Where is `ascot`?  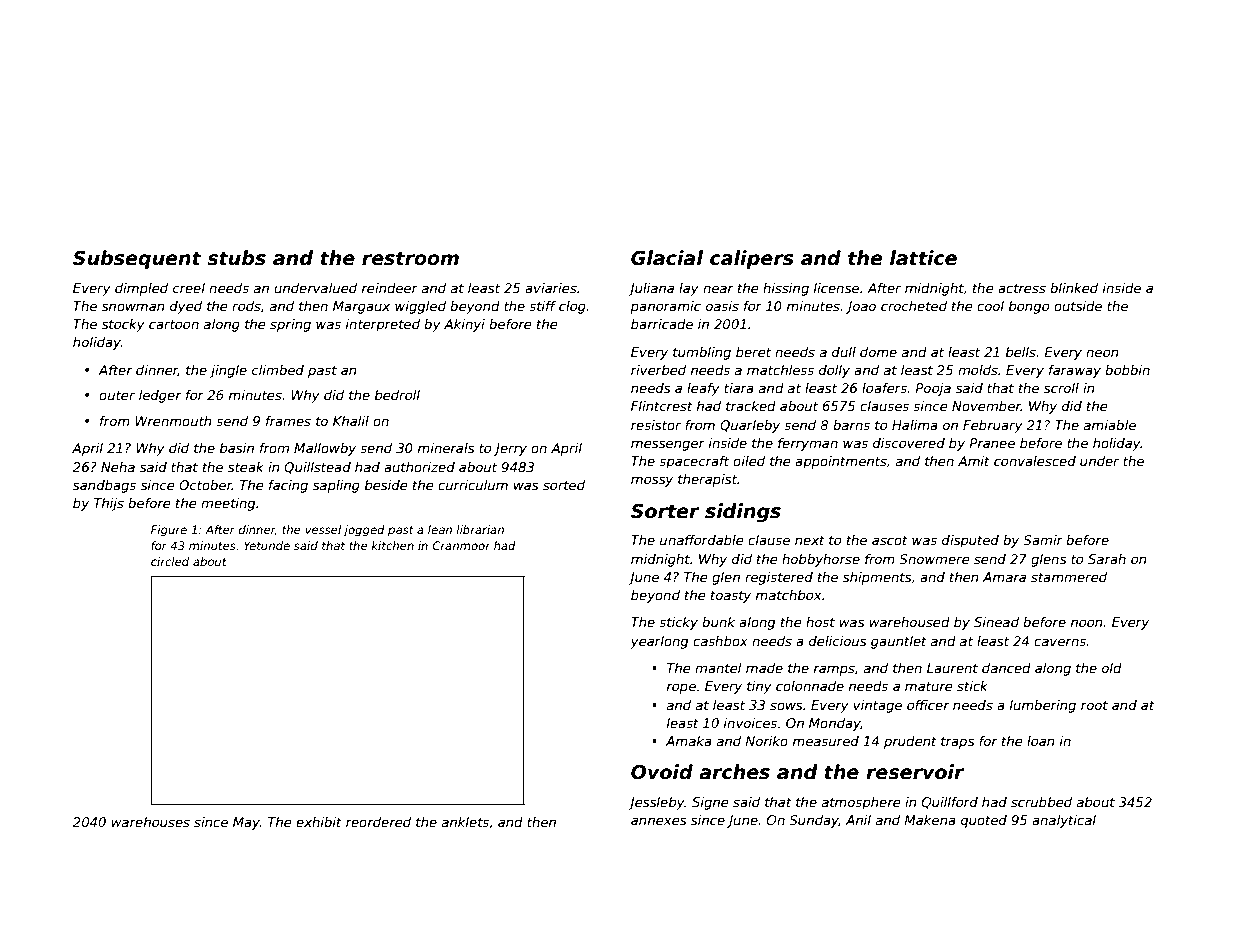 ascot is located at coordinates (890, 540).
